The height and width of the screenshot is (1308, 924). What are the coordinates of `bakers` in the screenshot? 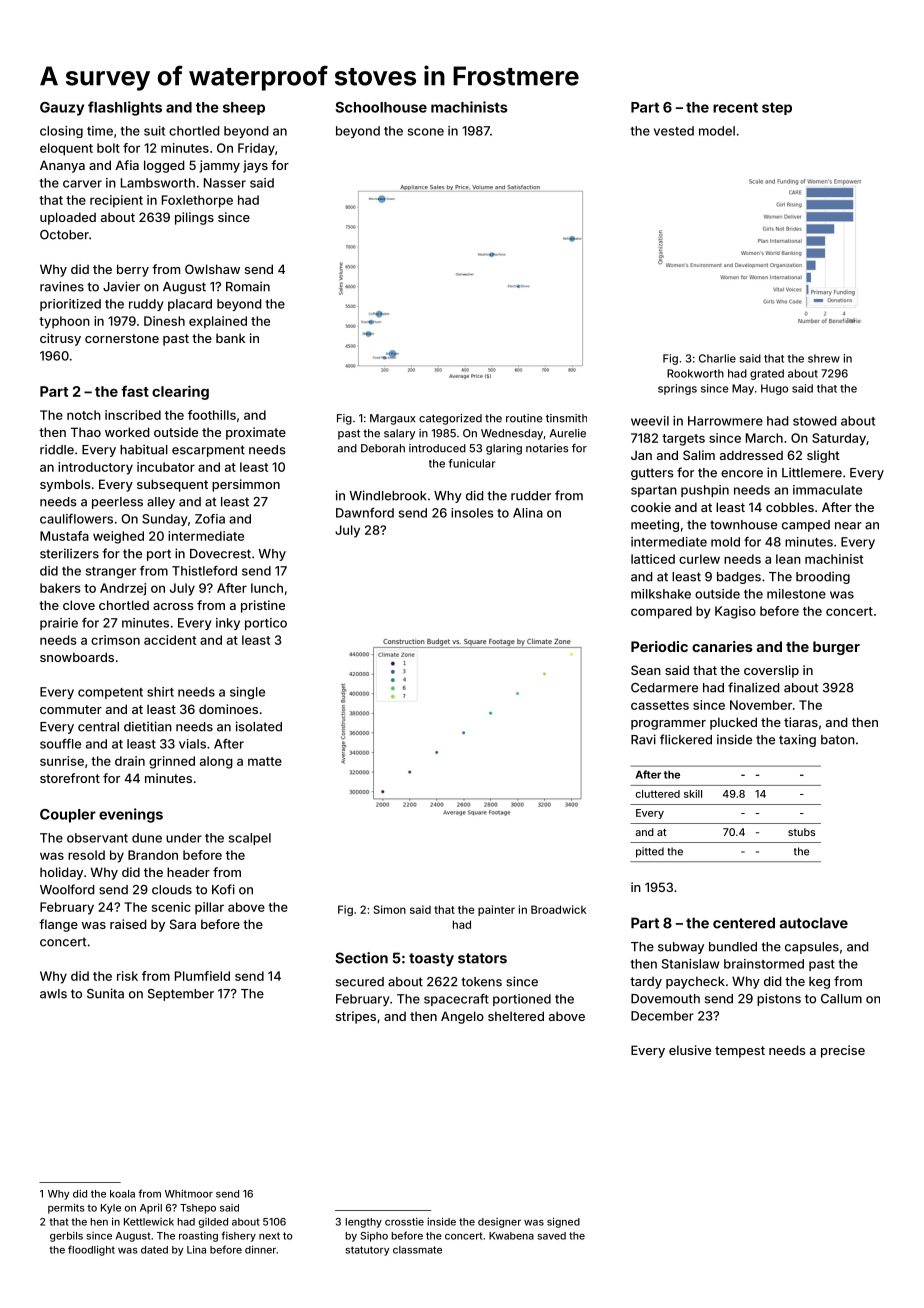 It's located at (60, 588).
